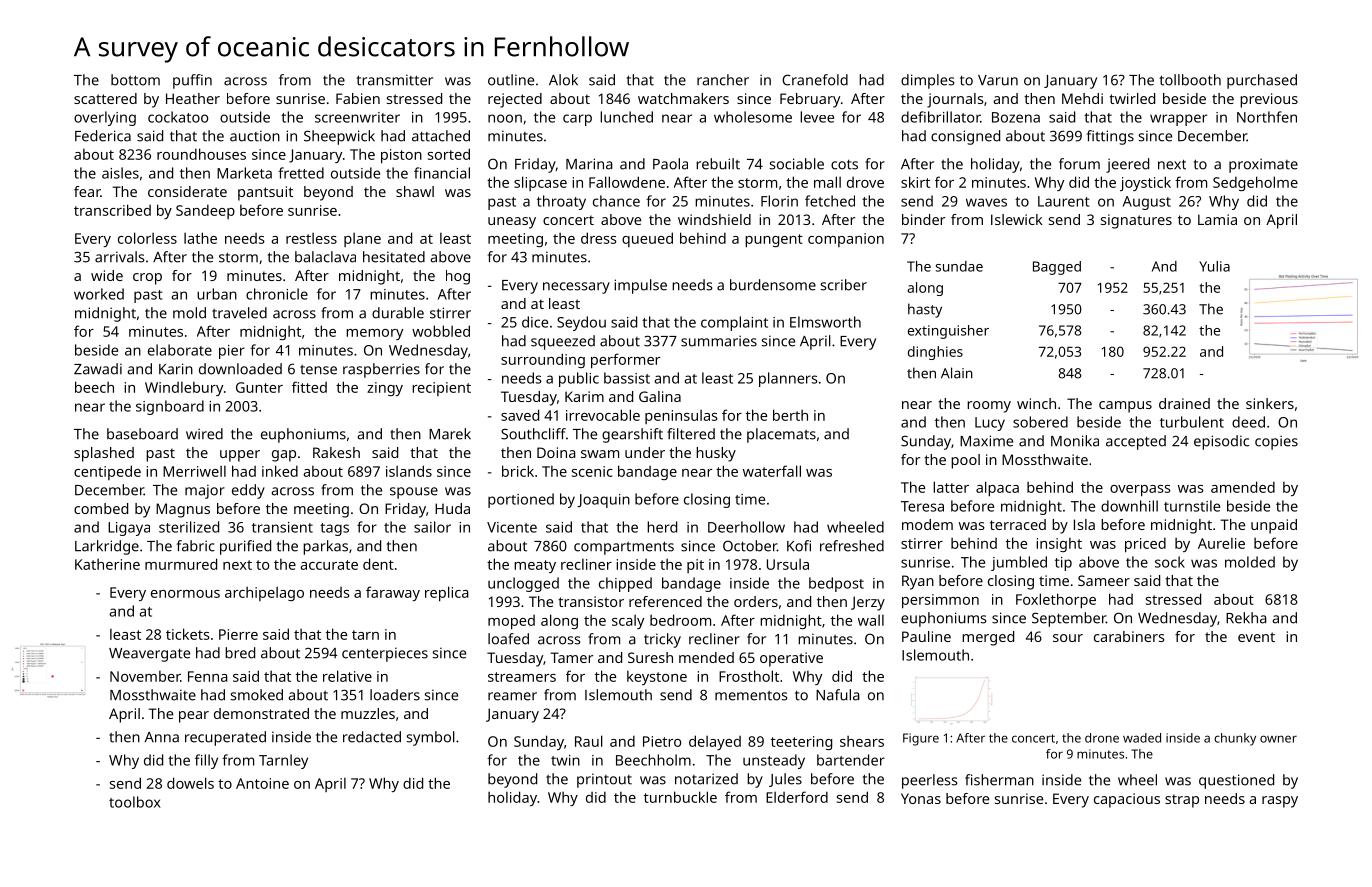 The image size is (1372, 887). I want to click on drone, so click(1102, 738).
